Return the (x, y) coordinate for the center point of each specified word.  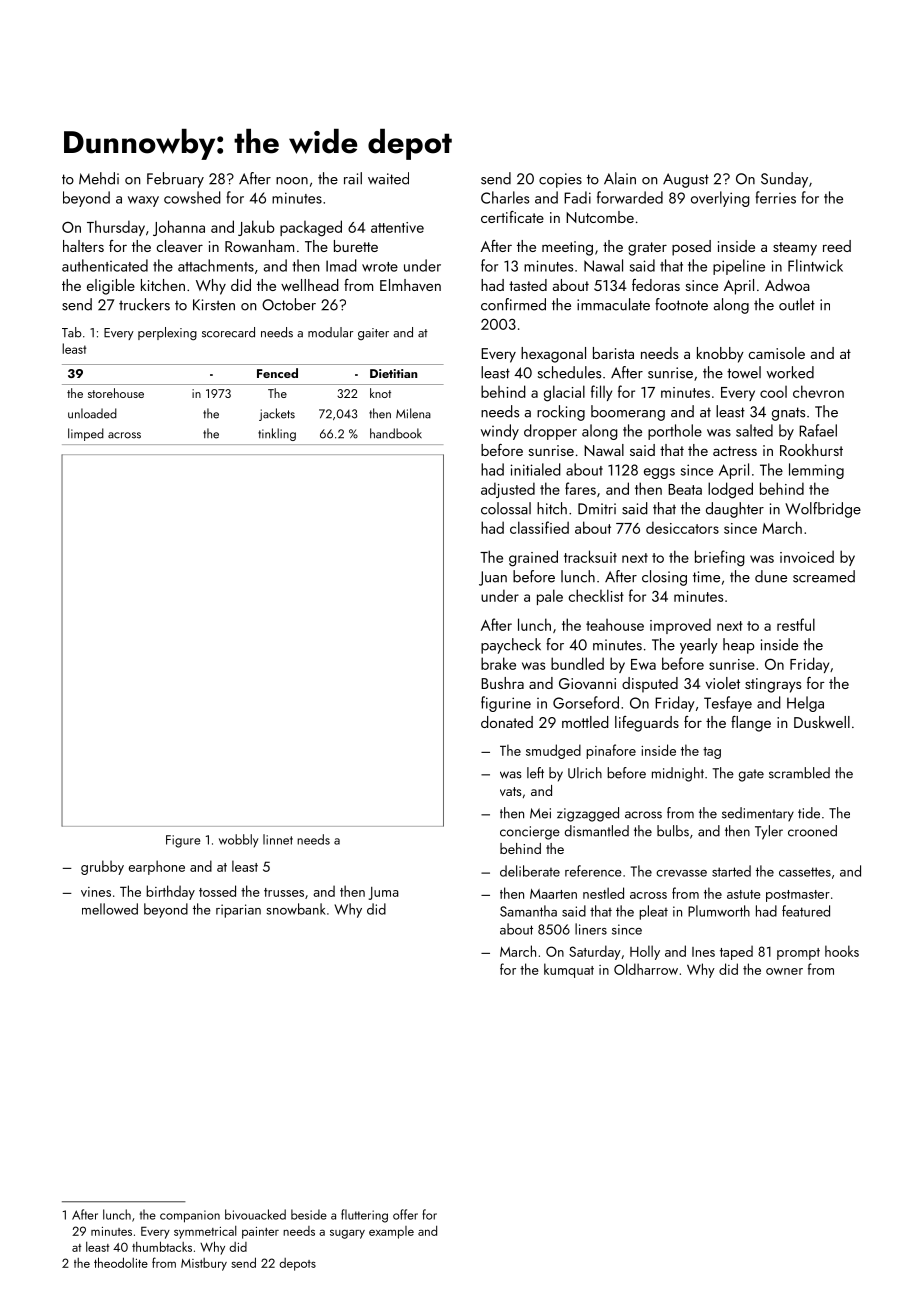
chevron (818, 391)
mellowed (110, 909)
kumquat (569, 970)
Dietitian (393, 373)
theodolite (121, 1262)
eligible (111, 287)
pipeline (739, 267)
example (391, 1232)
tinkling (277, 434)
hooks (842, 951)
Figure (183, 841)
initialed (536, 469)
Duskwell (822, 722)
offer (405, 1214)
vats (511, 791)
